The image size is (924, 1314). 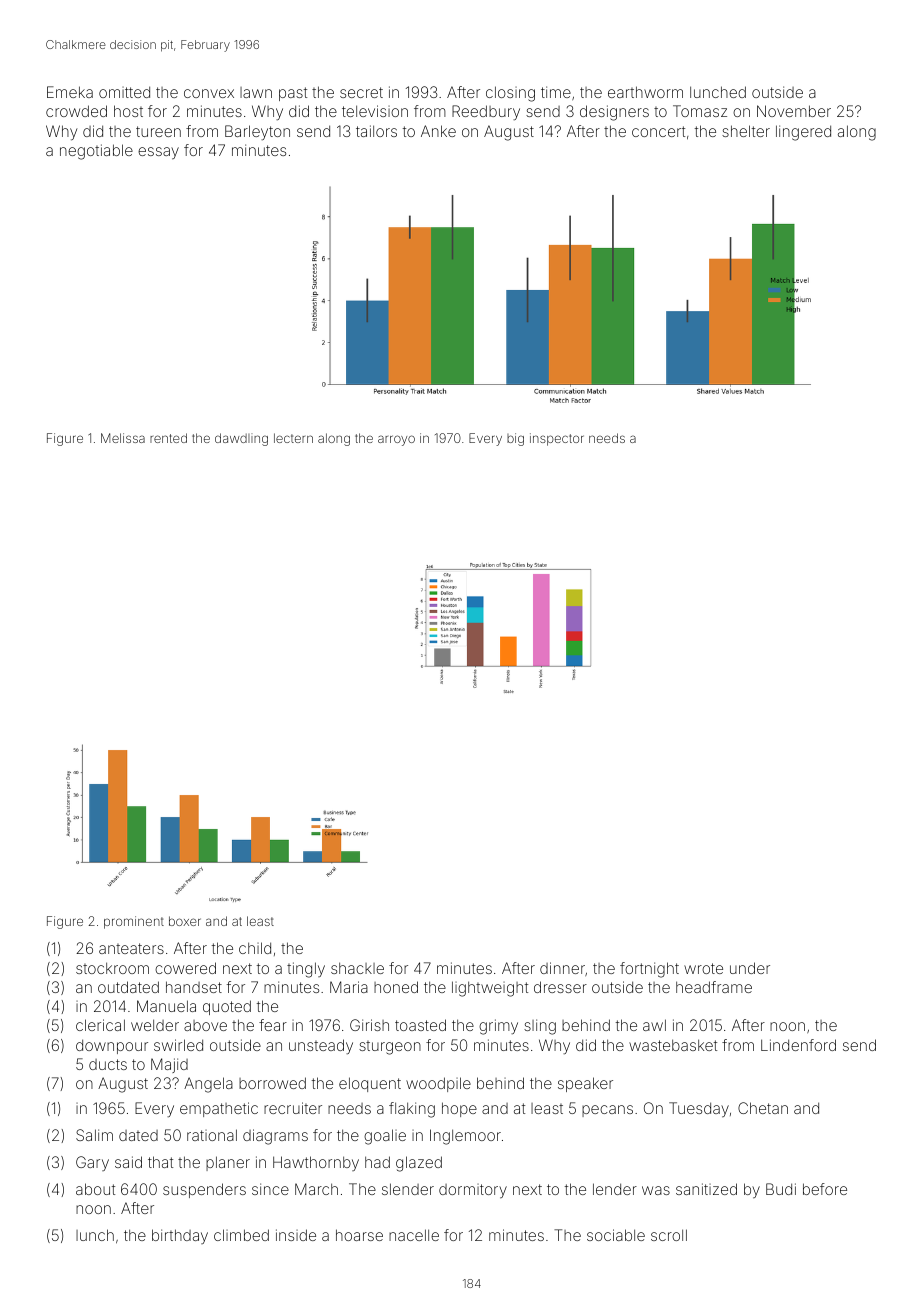 What do you see at coordinates (803, 133) in the image?
I see `lingered` at bounding box center [803, 133].
